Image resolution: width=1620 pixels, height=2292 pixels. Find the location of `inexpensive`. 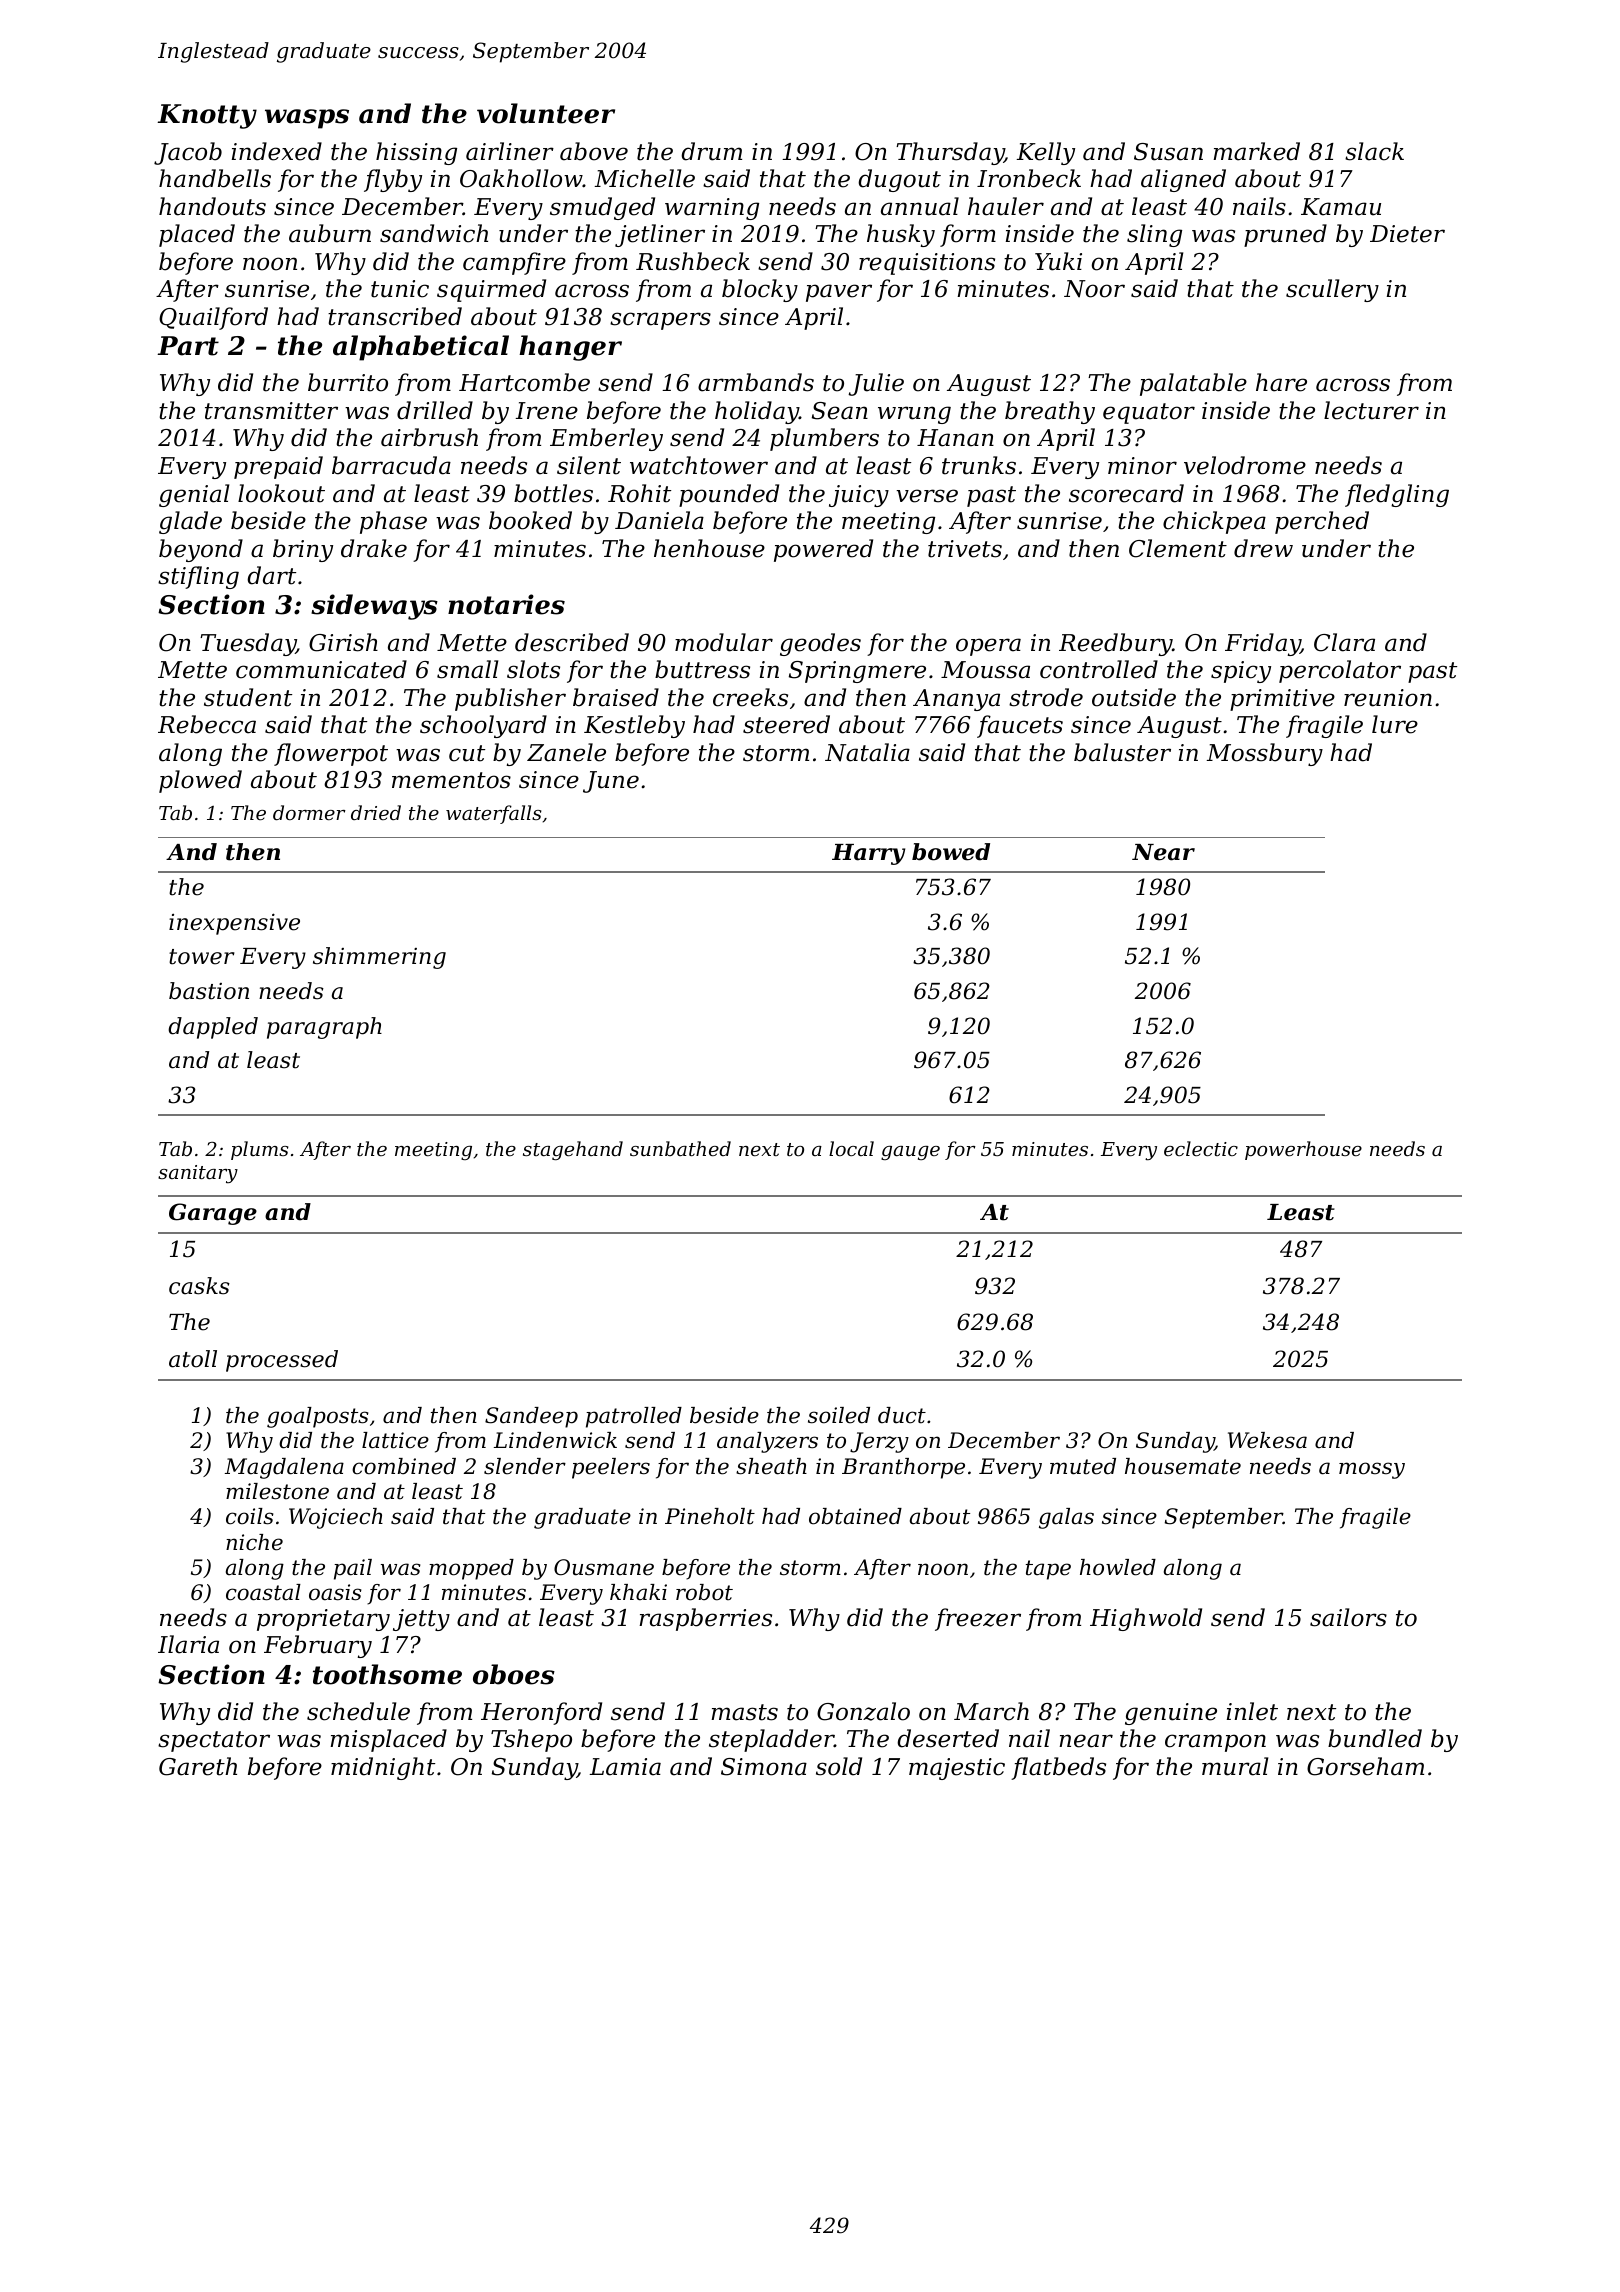

inexpensive is located at coordinates (234, 924).
